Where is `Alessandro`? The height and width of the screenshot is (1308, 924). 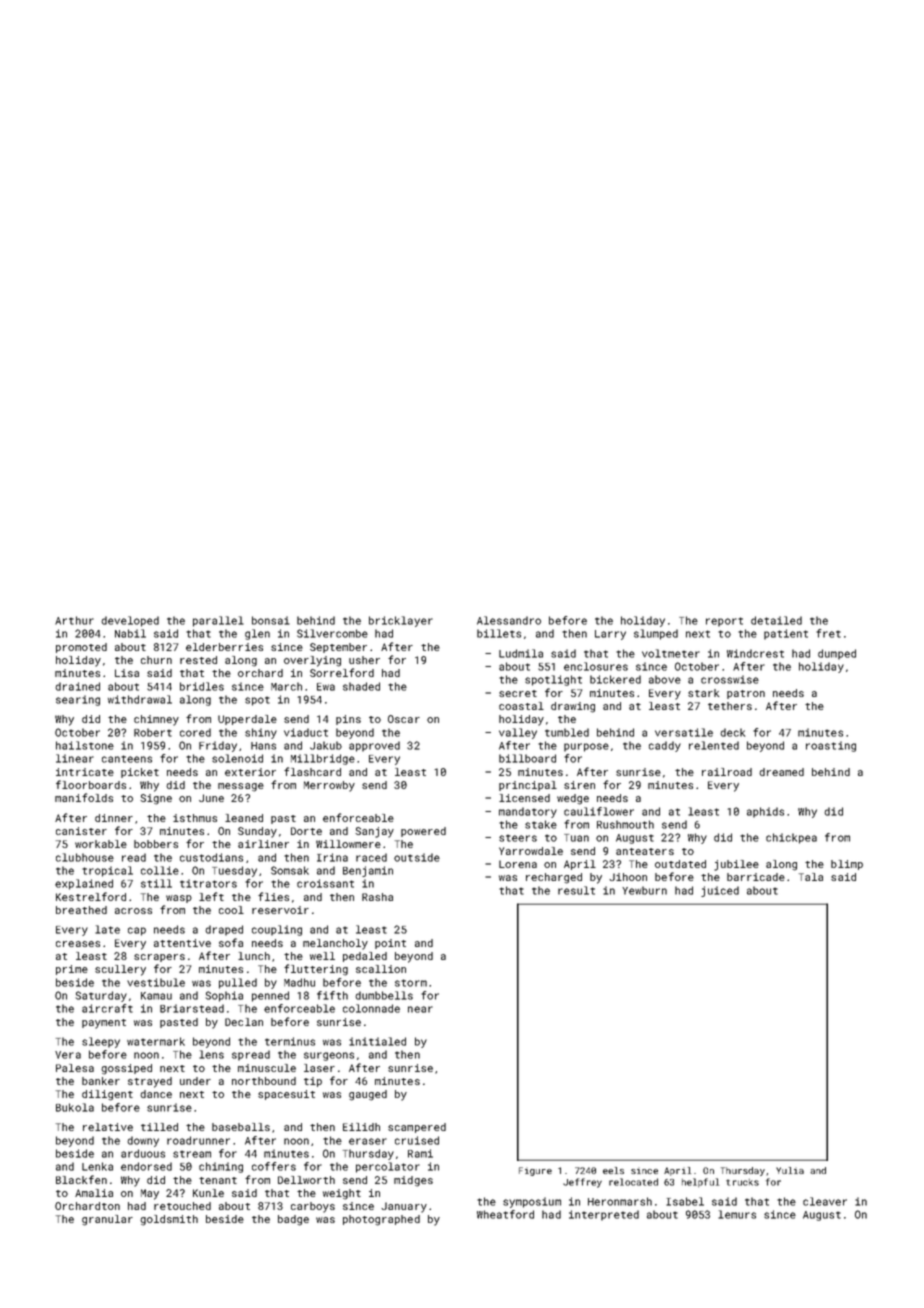 Alessandro is located at coordinates (509, 620).
